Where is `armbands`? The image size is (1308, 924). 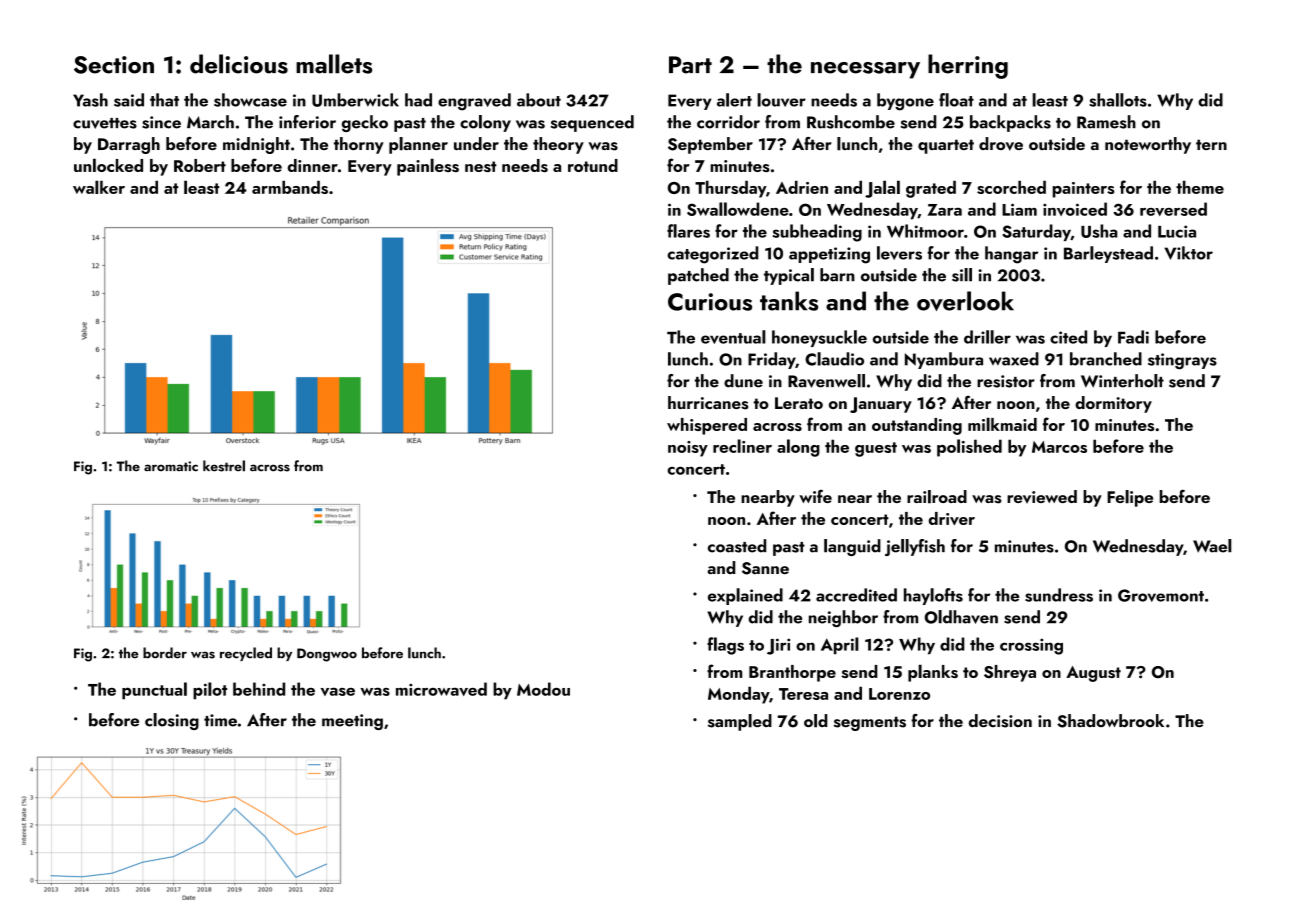 armbands is located at coordinates (290, 187).
